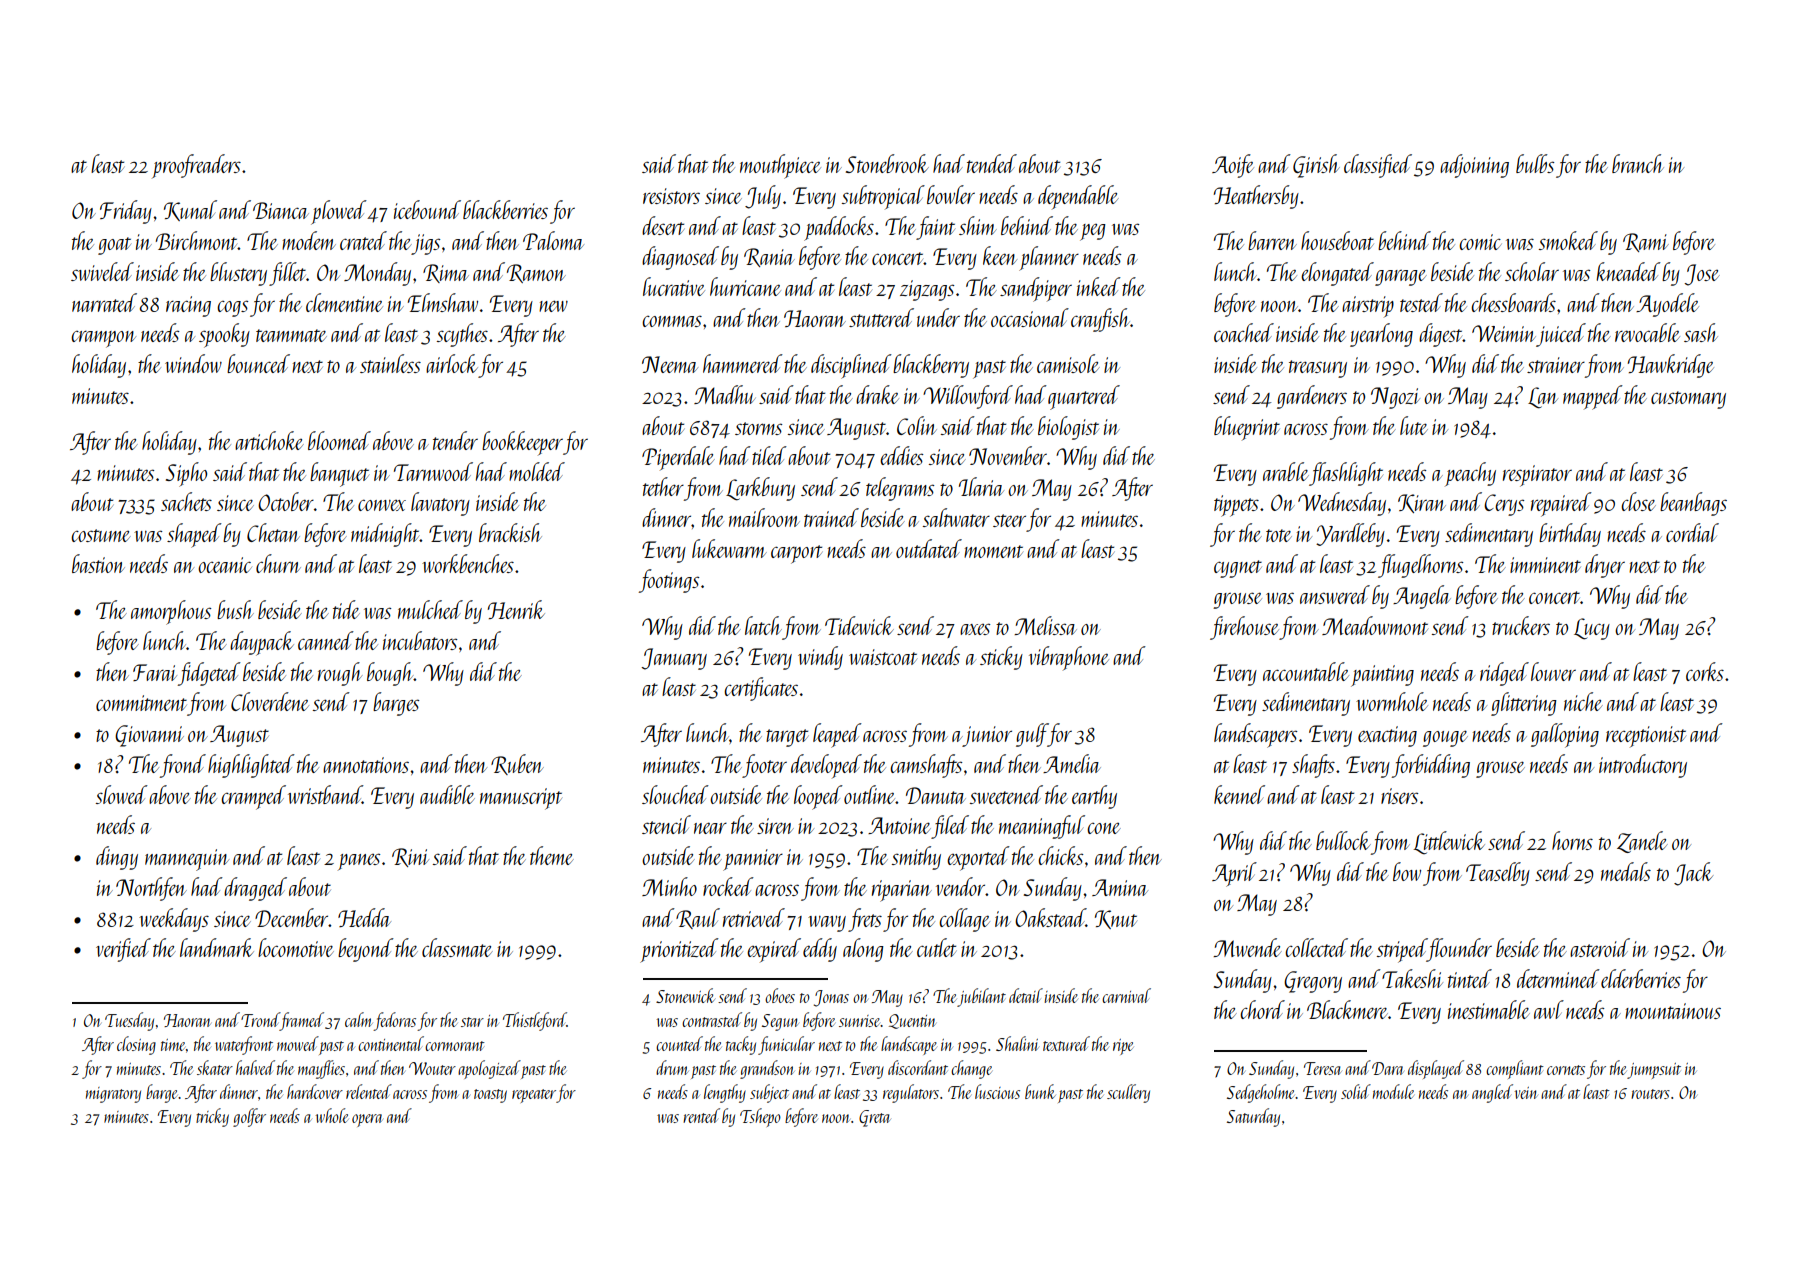 This screenshot has width=1804, height=1276. Describe the element at coordinates (760, 1117) in the screenshot. I see `Tshepo` at that location.
